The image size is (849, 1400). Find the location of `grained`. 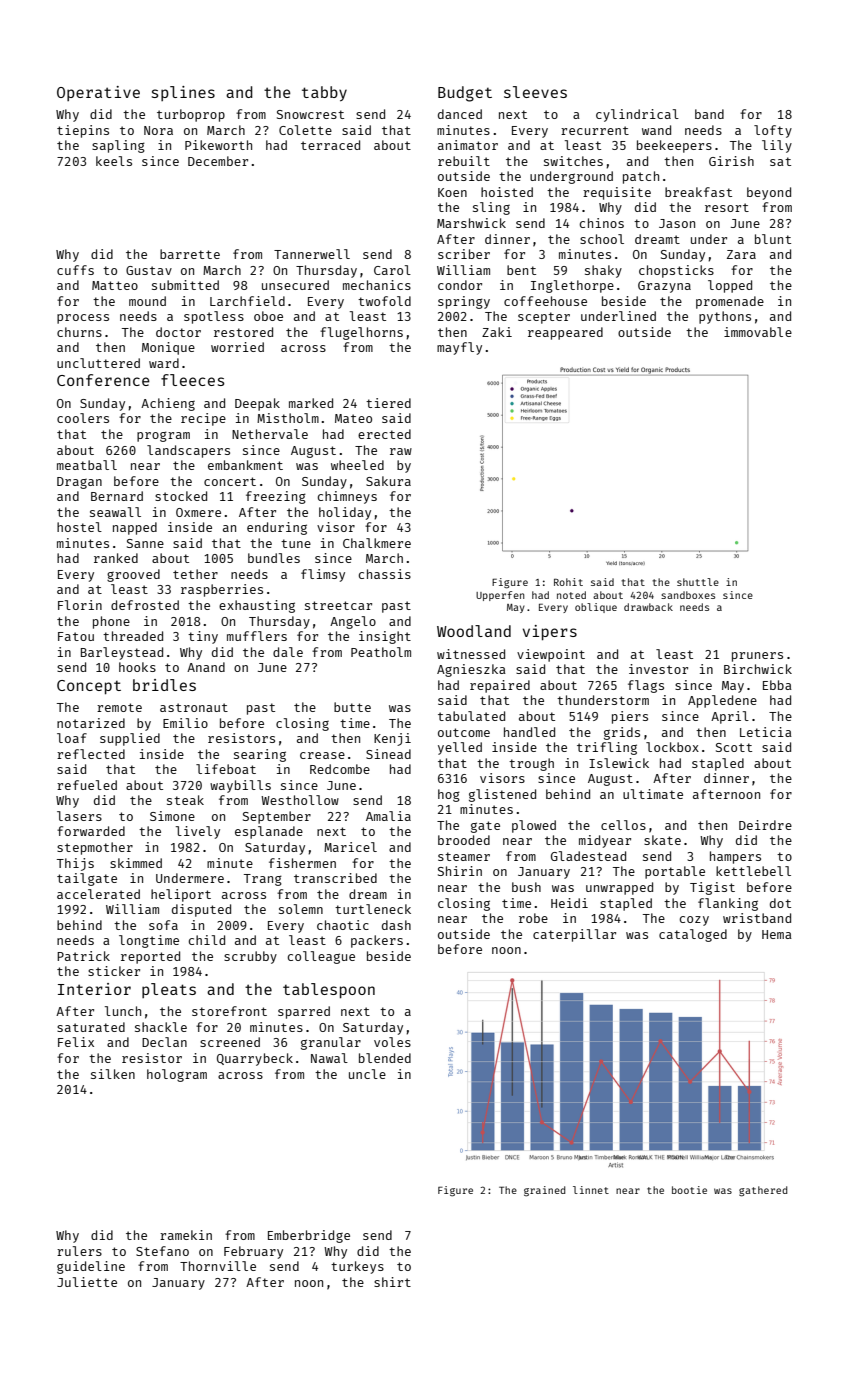

grained is located at coordinates (544, 1191).
